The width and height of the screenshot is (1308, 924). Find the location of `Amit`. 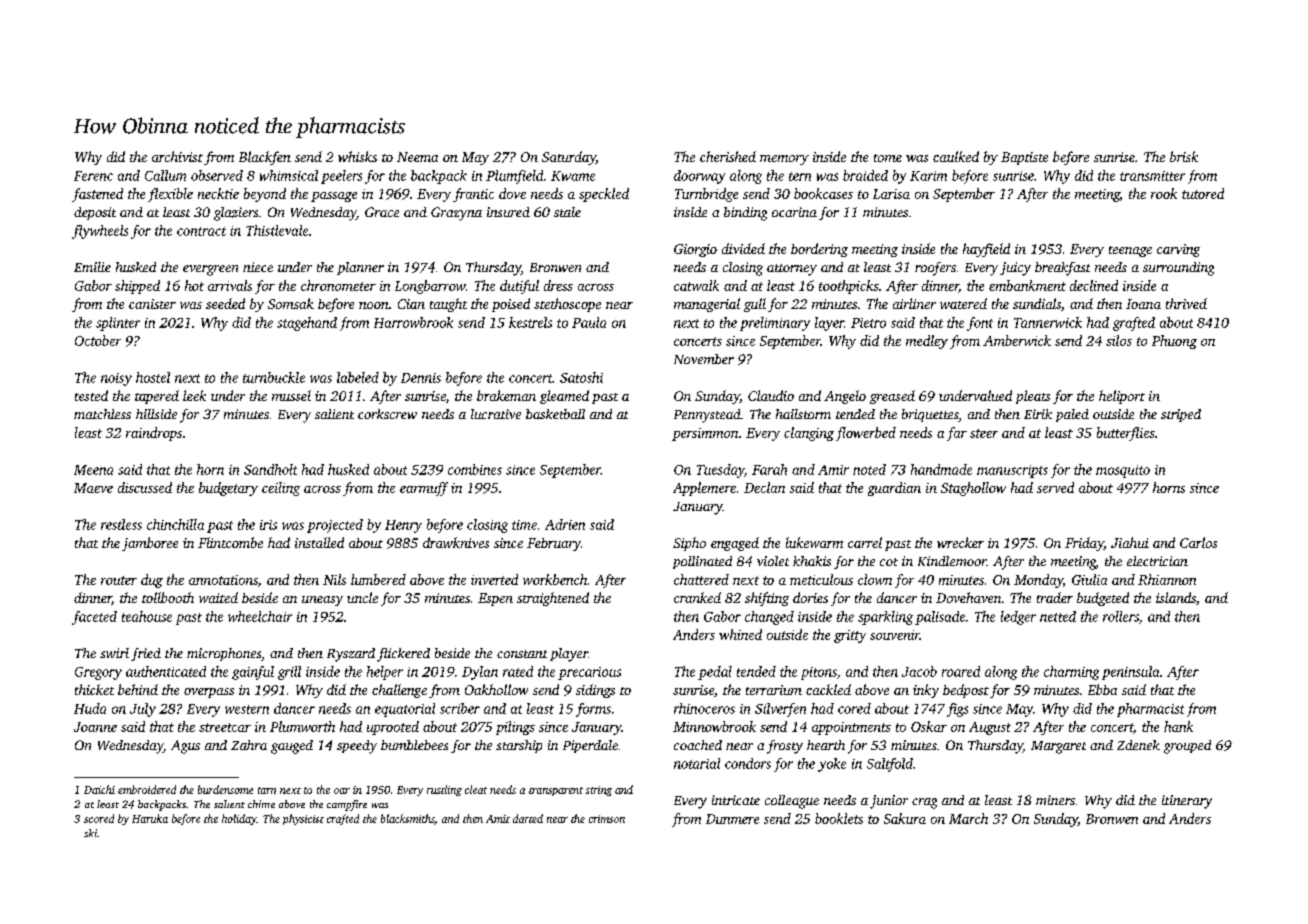

Amit is located at coordinates (498, 819).
